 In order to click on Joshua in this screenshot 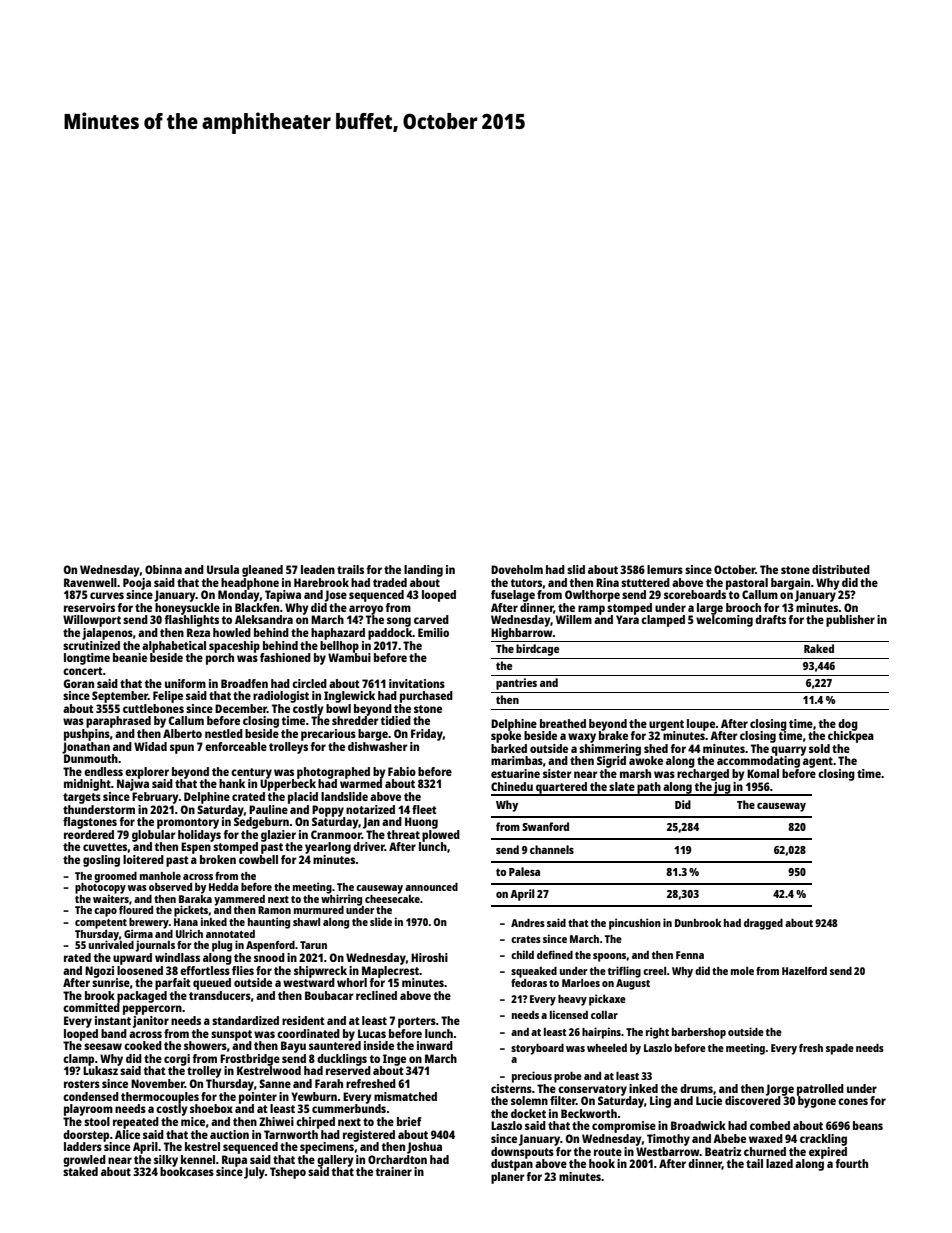, I will do `click(424, 1148)`.
